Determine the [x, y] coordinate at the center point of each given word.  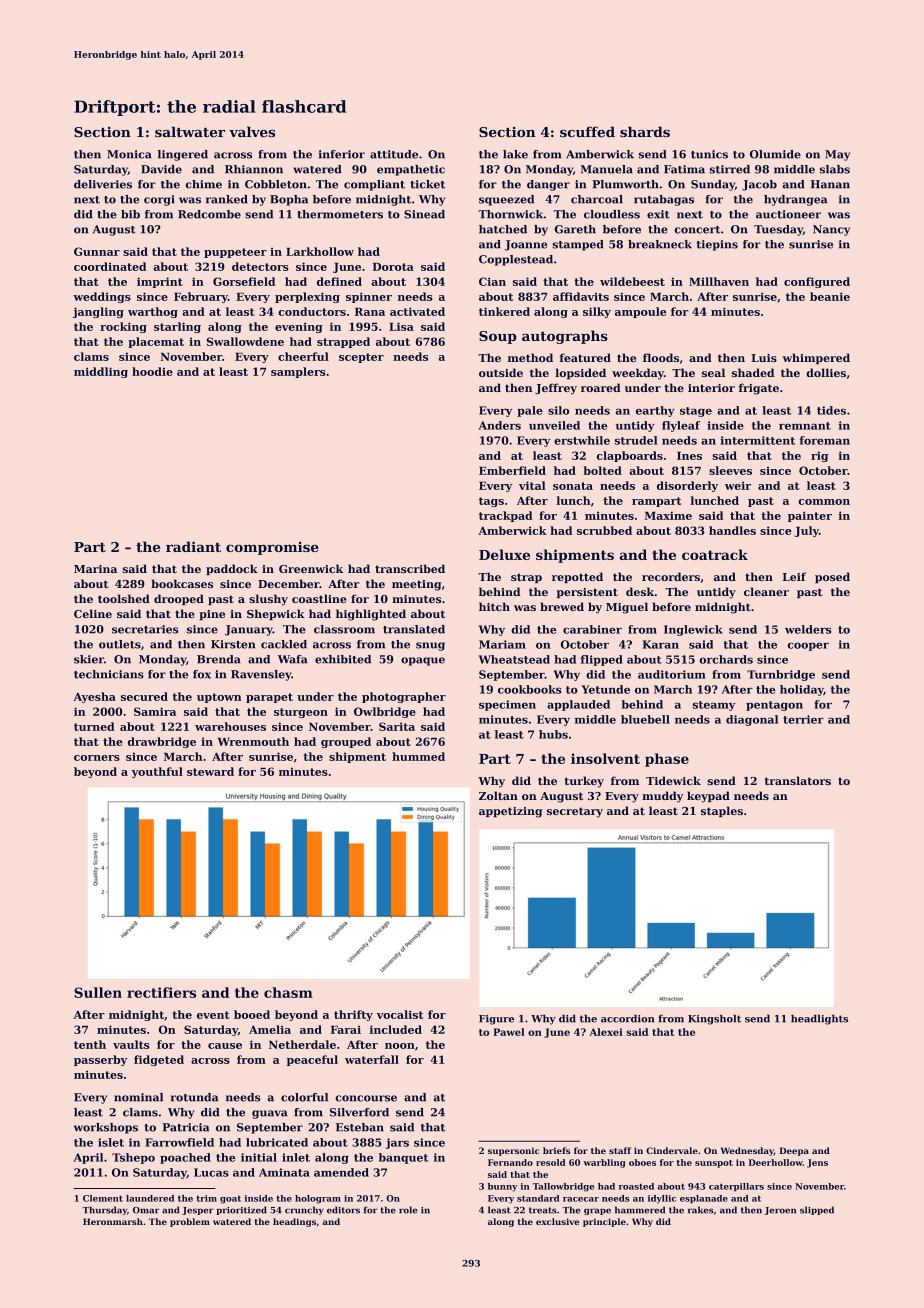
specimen [507, 705]
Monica [129, 154]
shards [645, 131]
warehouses [230, 726]
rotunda [194, 1097]
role [408, 1210]
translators [797, 780]
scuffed [587, 131]
